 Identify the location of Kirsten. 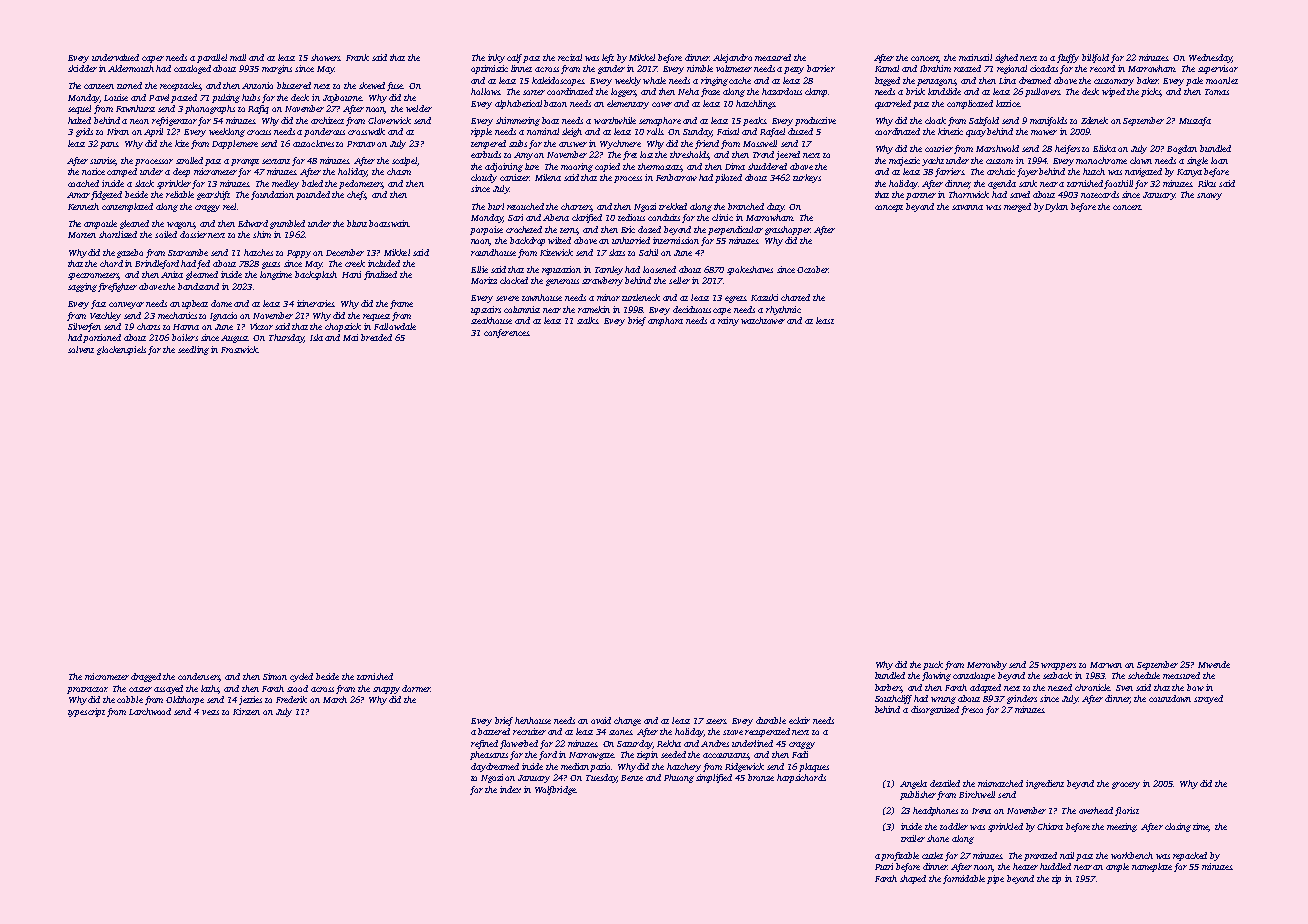
(246, 711).
